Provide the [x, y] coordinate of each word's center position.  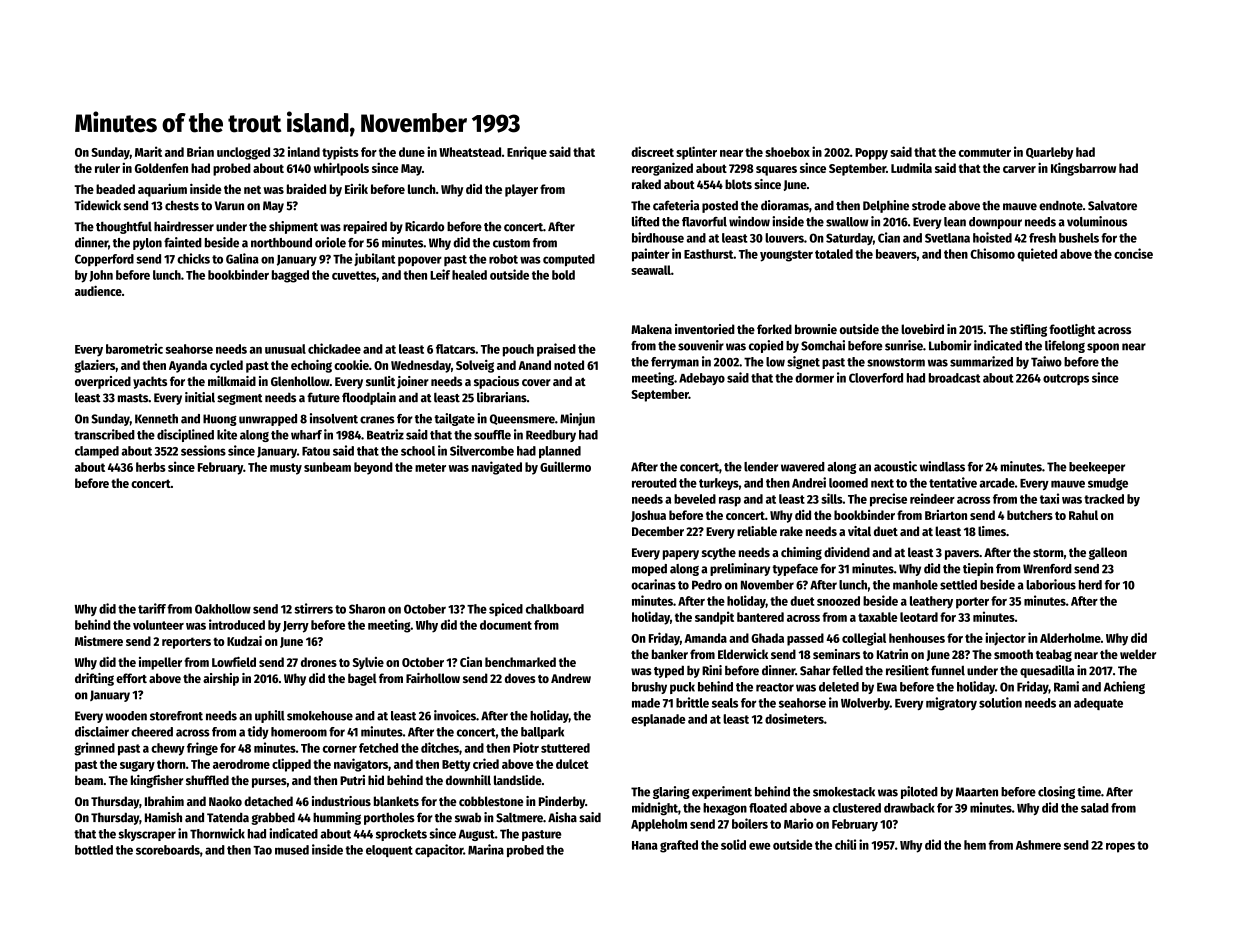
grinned [94, 749]
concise [1133, 253]
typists [340, 153]
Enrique [527, 153]
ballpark [542, 733]
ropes [1120, 848]
